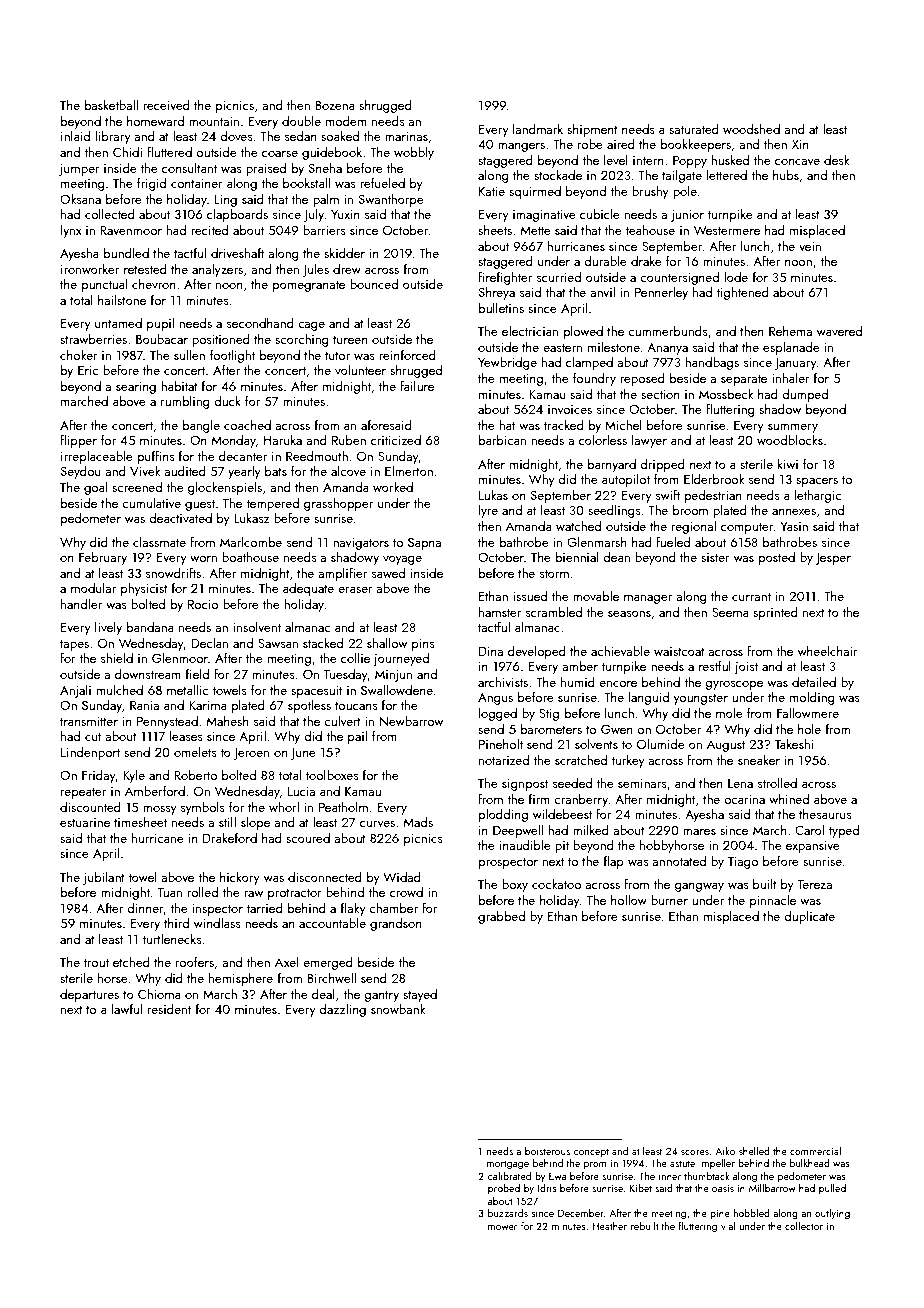 The image size is (924, 1308). Describe the element at coordinates (169, 1009) in the page. I see `resident` at that location.
